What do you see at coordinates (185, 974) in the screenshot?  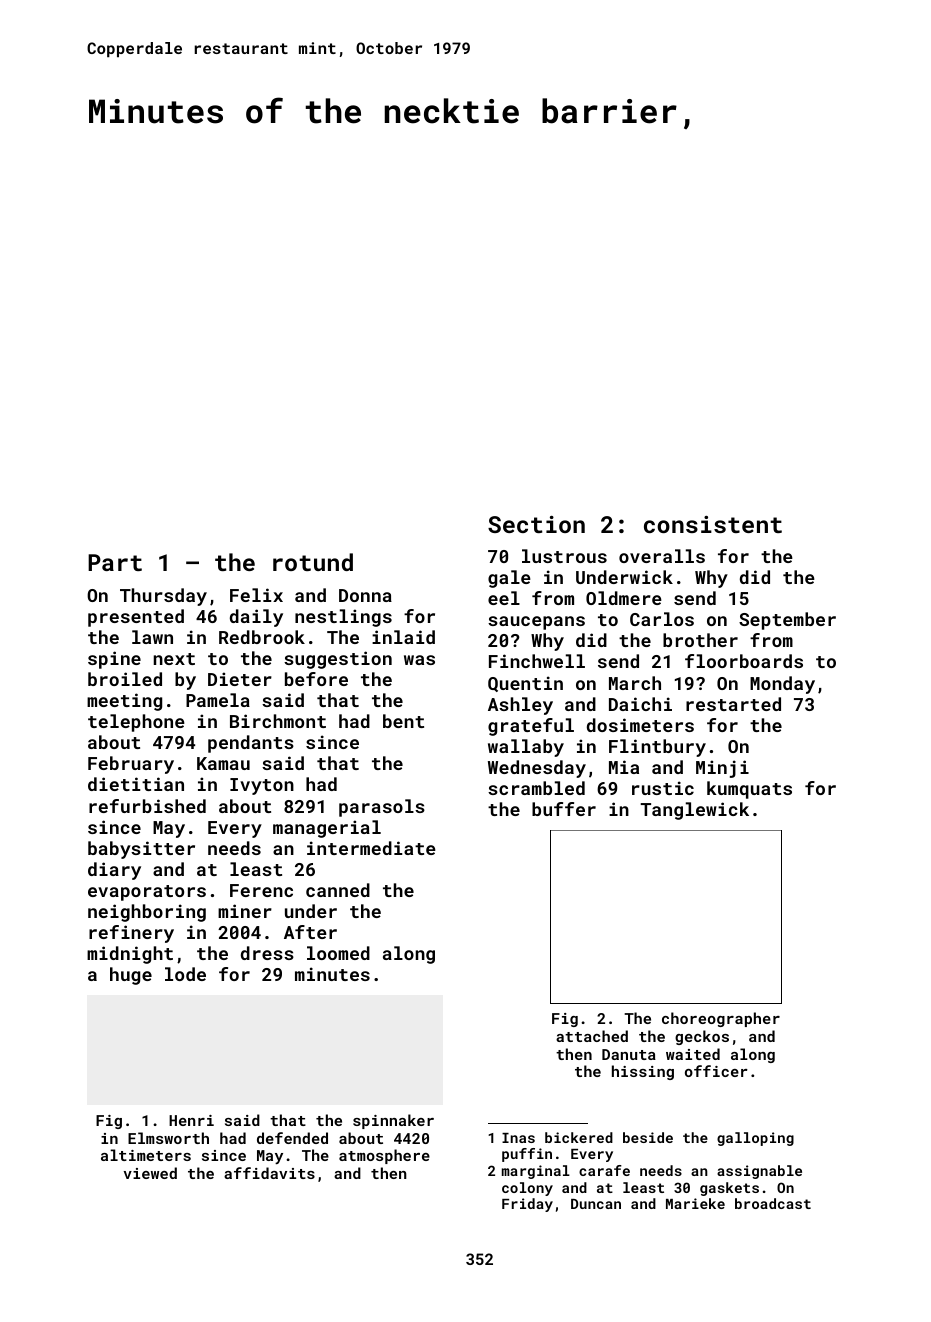 I see `lode` at bounding box center [185, 974].
